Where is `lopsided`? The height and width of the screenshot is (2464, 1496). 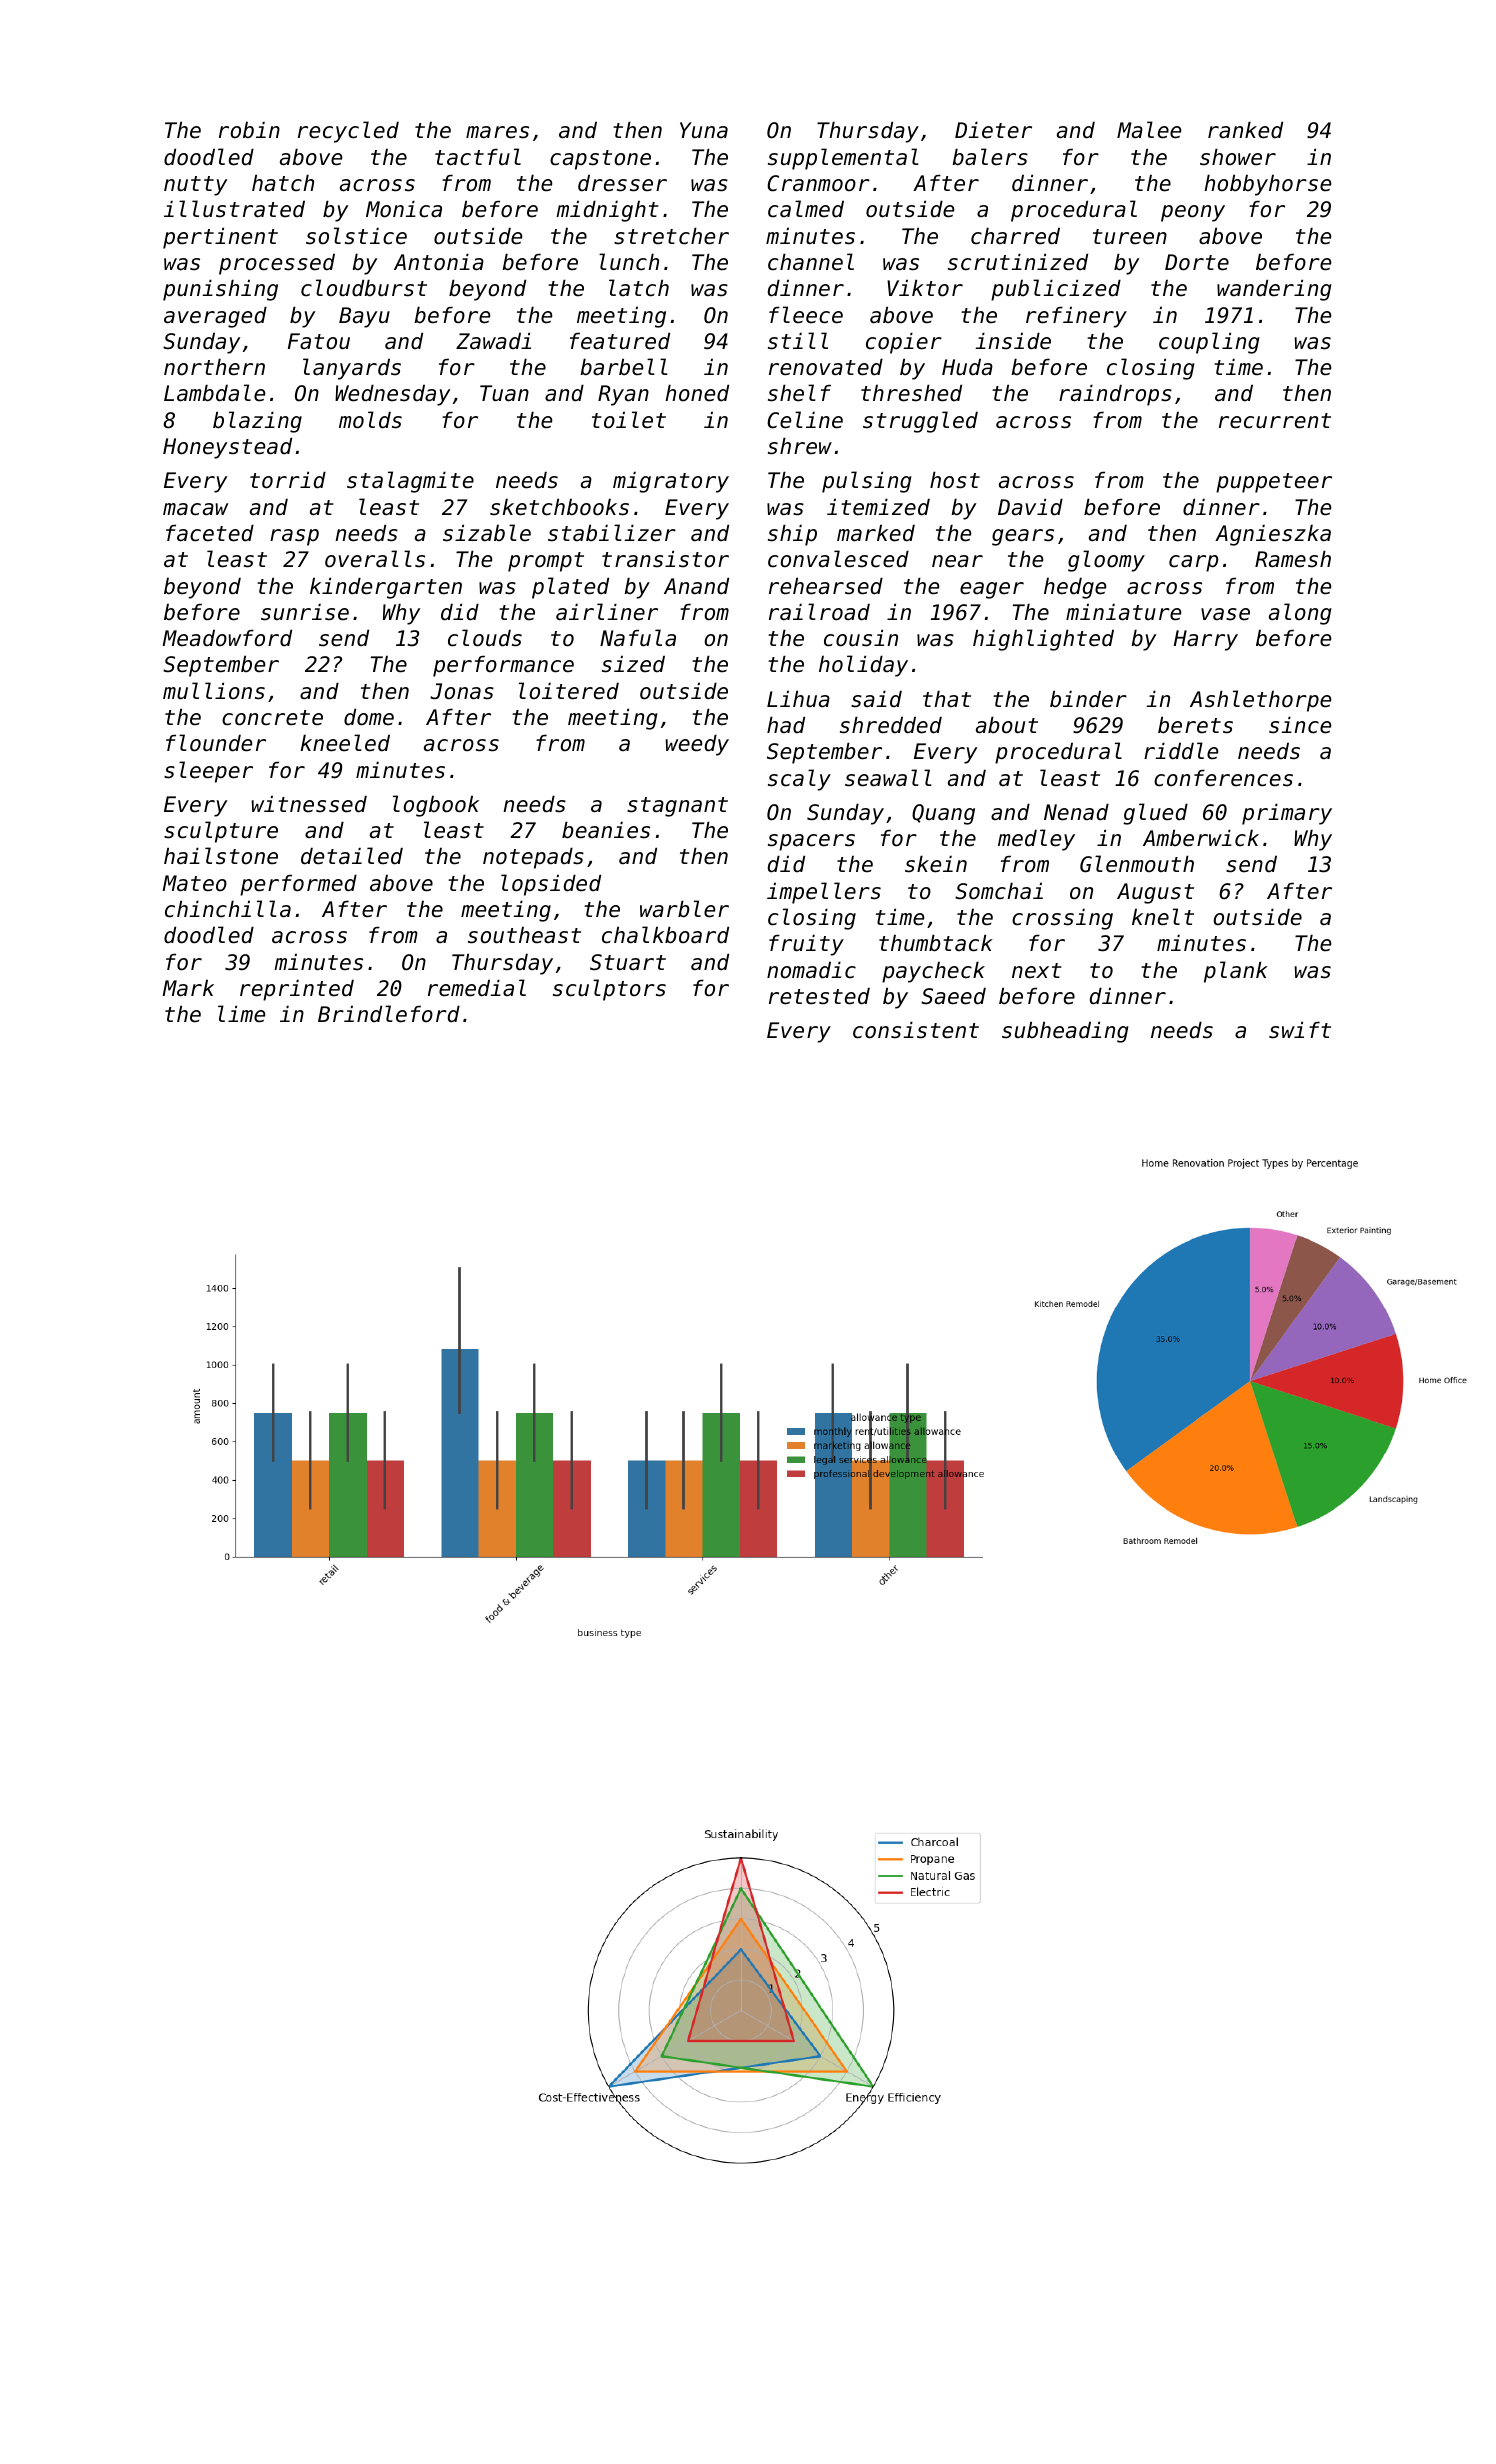
lopsided is located at coordinates (551, 885).
